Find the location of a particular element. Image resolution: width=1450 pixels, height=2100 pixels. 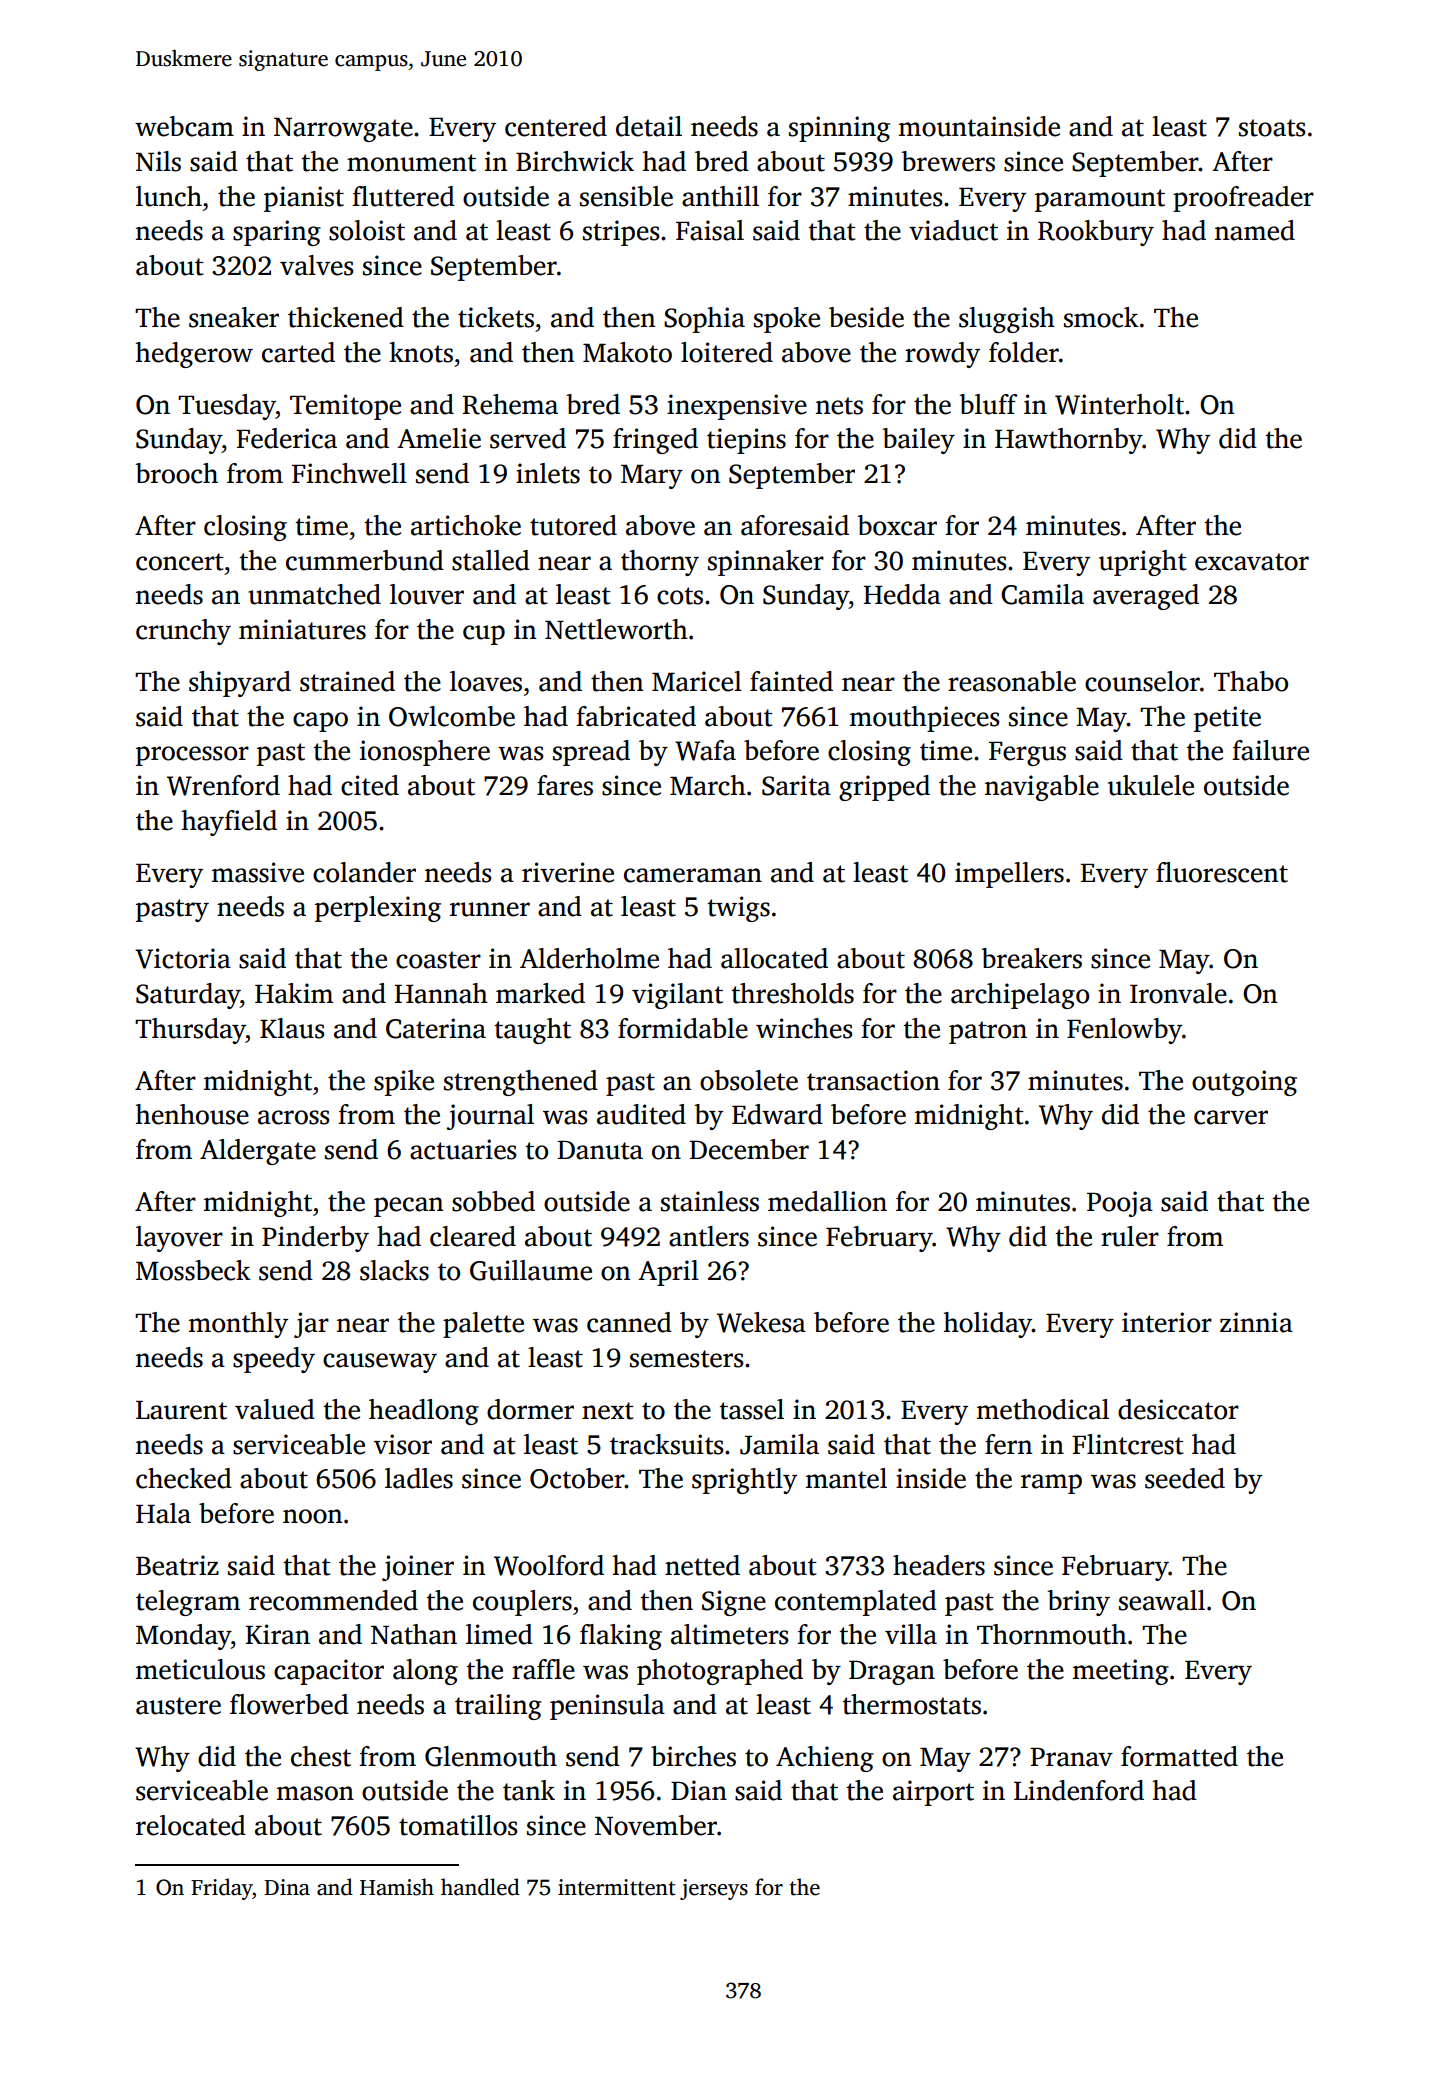

ramp is located at coordinates (1051, 1484).
